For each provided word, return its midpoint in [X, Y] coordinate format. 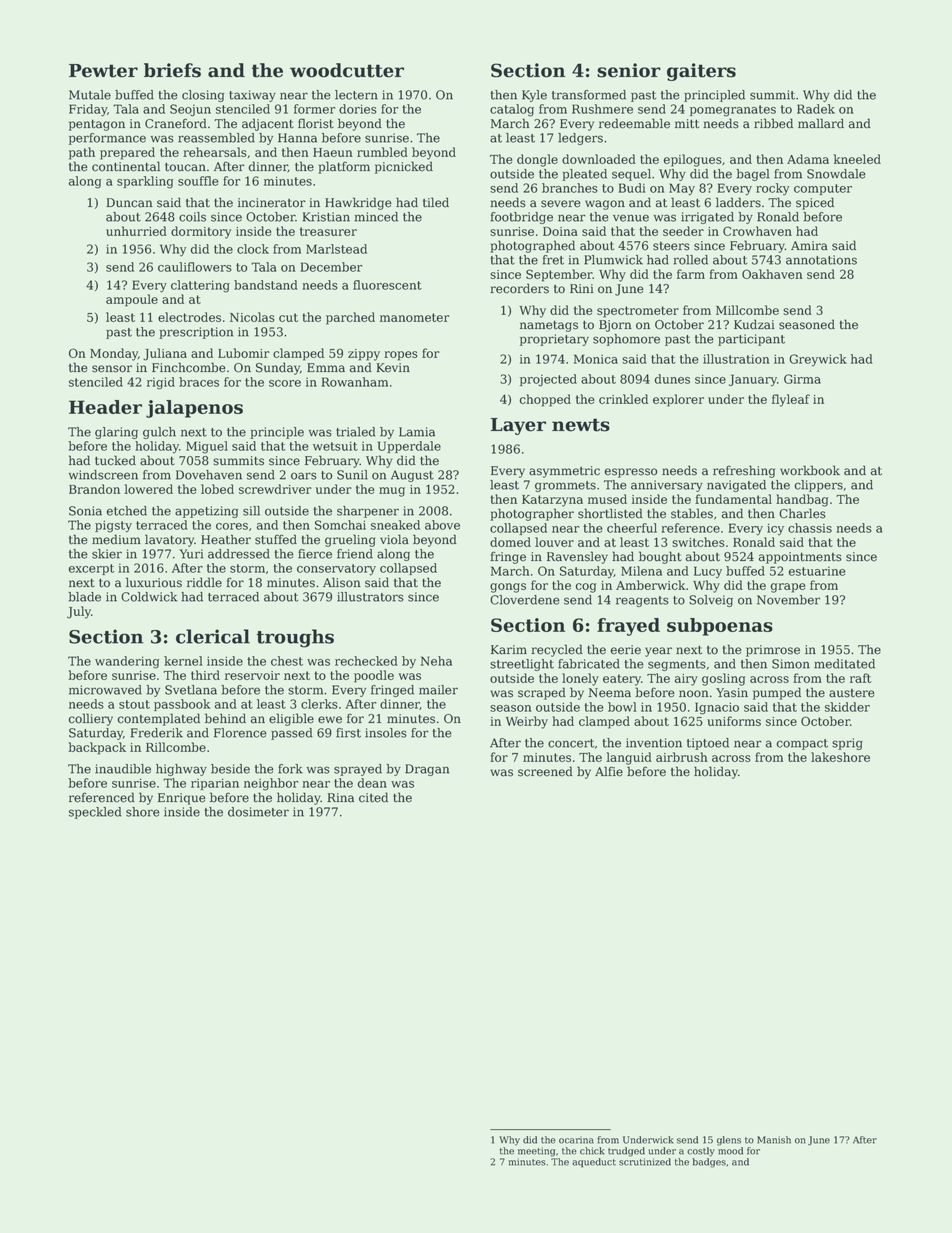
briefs [172, 70]
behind [225, 718]
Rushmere [602, 109]
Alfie [609, 771]
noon [694, 694]
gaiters [701, 72]
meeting [536, 1152]
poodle [374, 676]
